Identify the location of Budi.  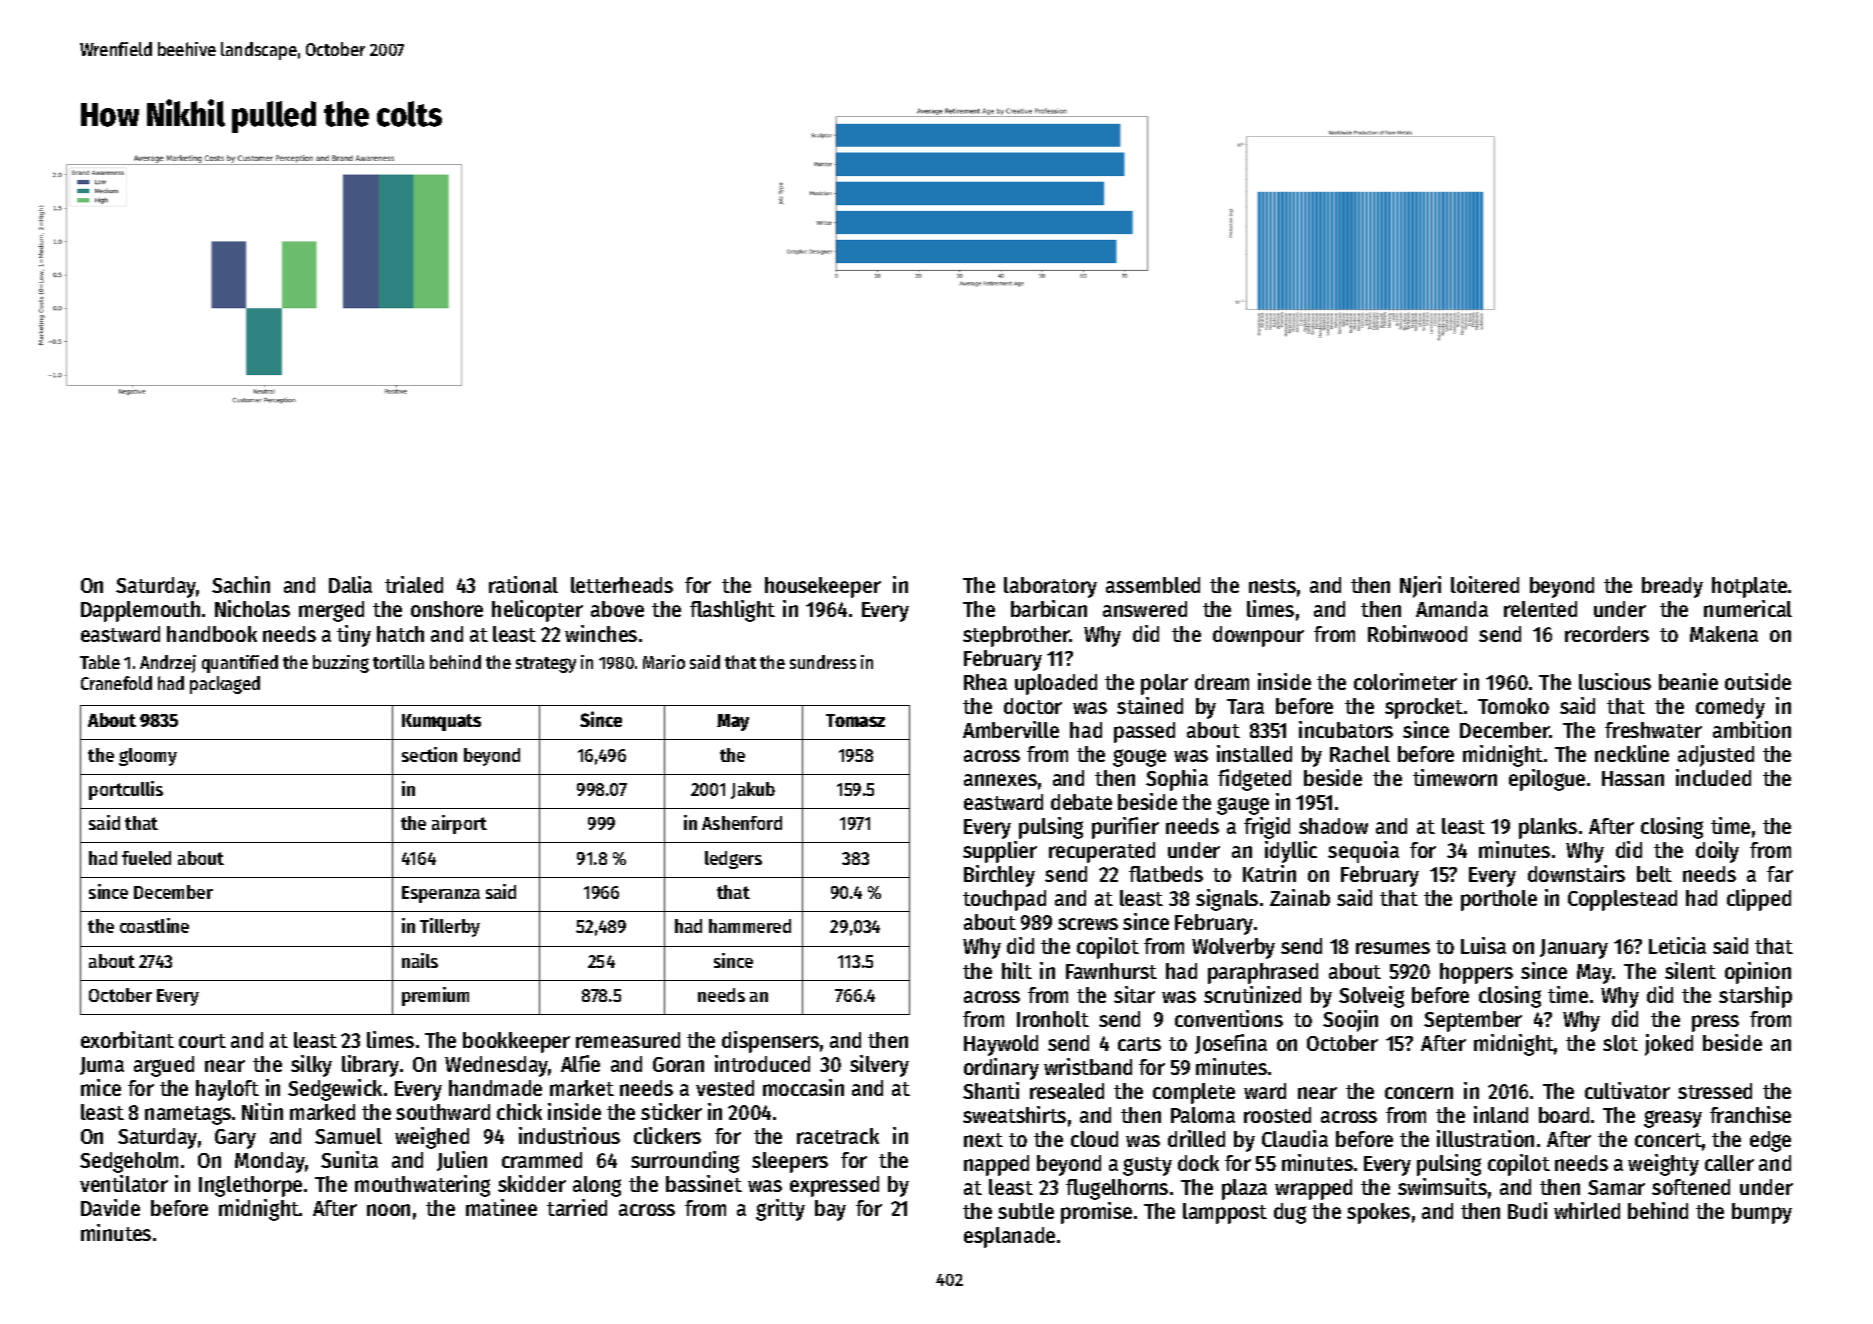
(1527, 1210).
